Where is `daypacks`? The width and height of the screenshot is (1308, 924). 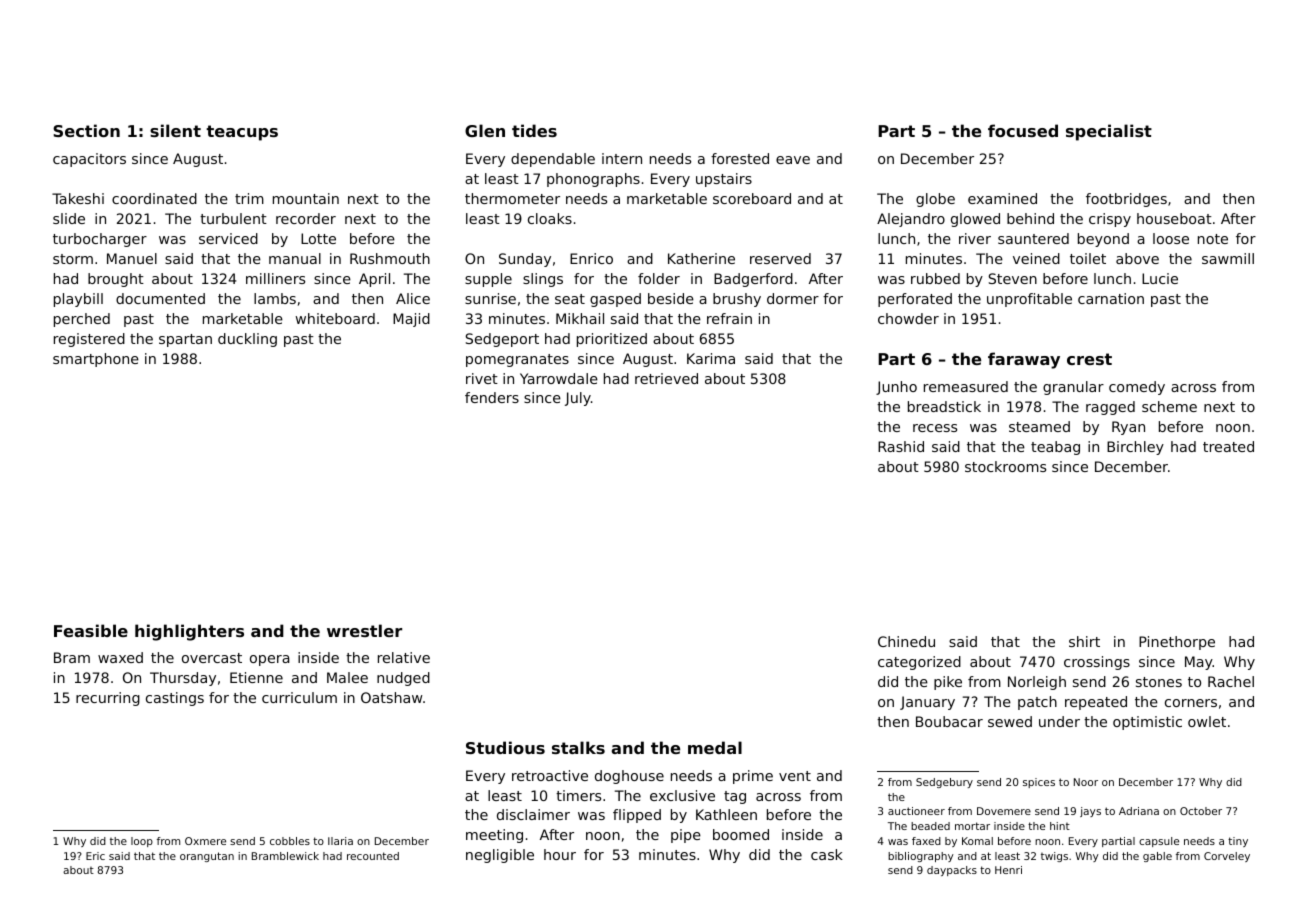 daypacks is located at coordinates (952, 871).
